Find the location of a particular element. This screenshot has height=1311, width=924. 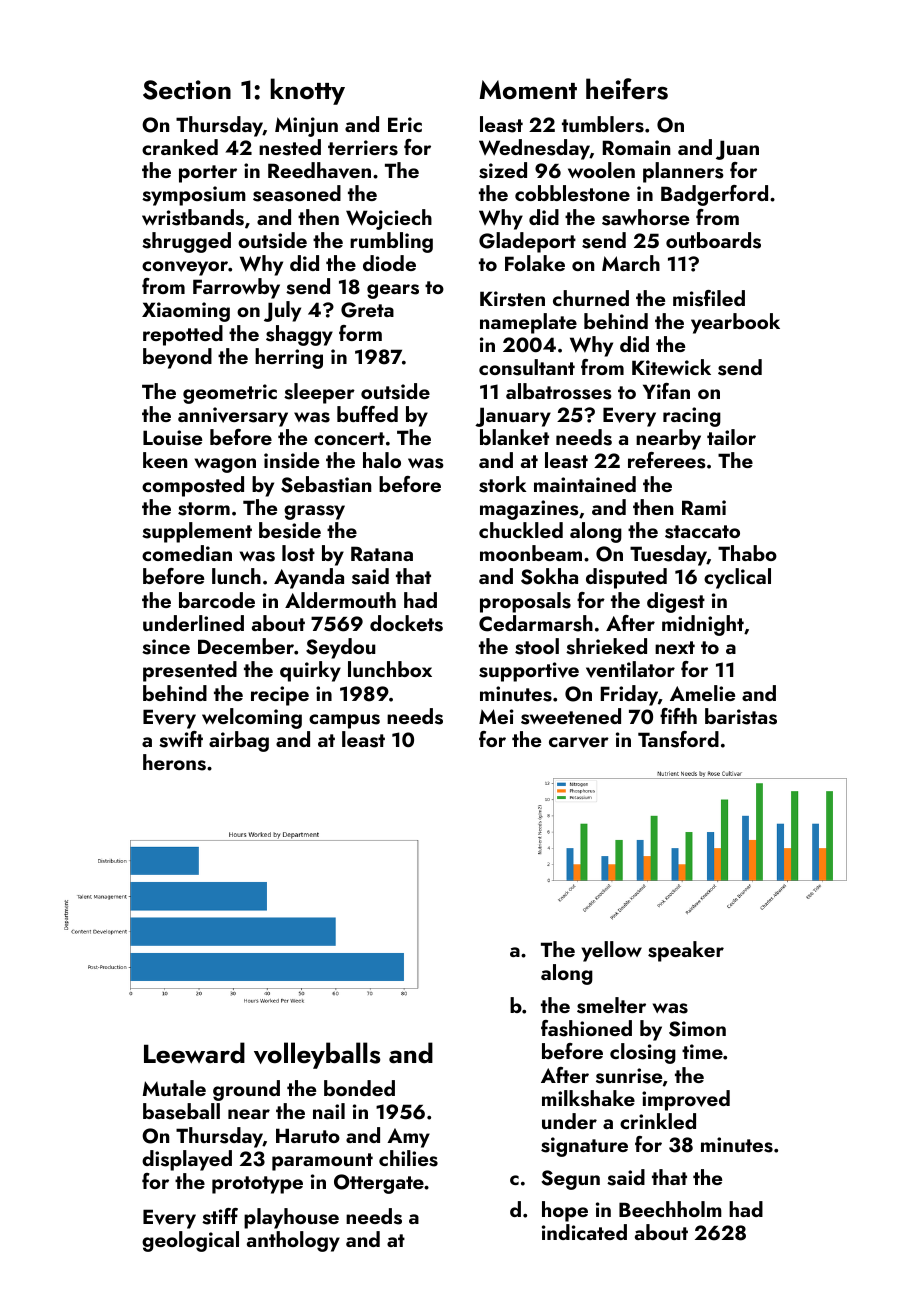

anthology is located at coordinates (293, 1241).
